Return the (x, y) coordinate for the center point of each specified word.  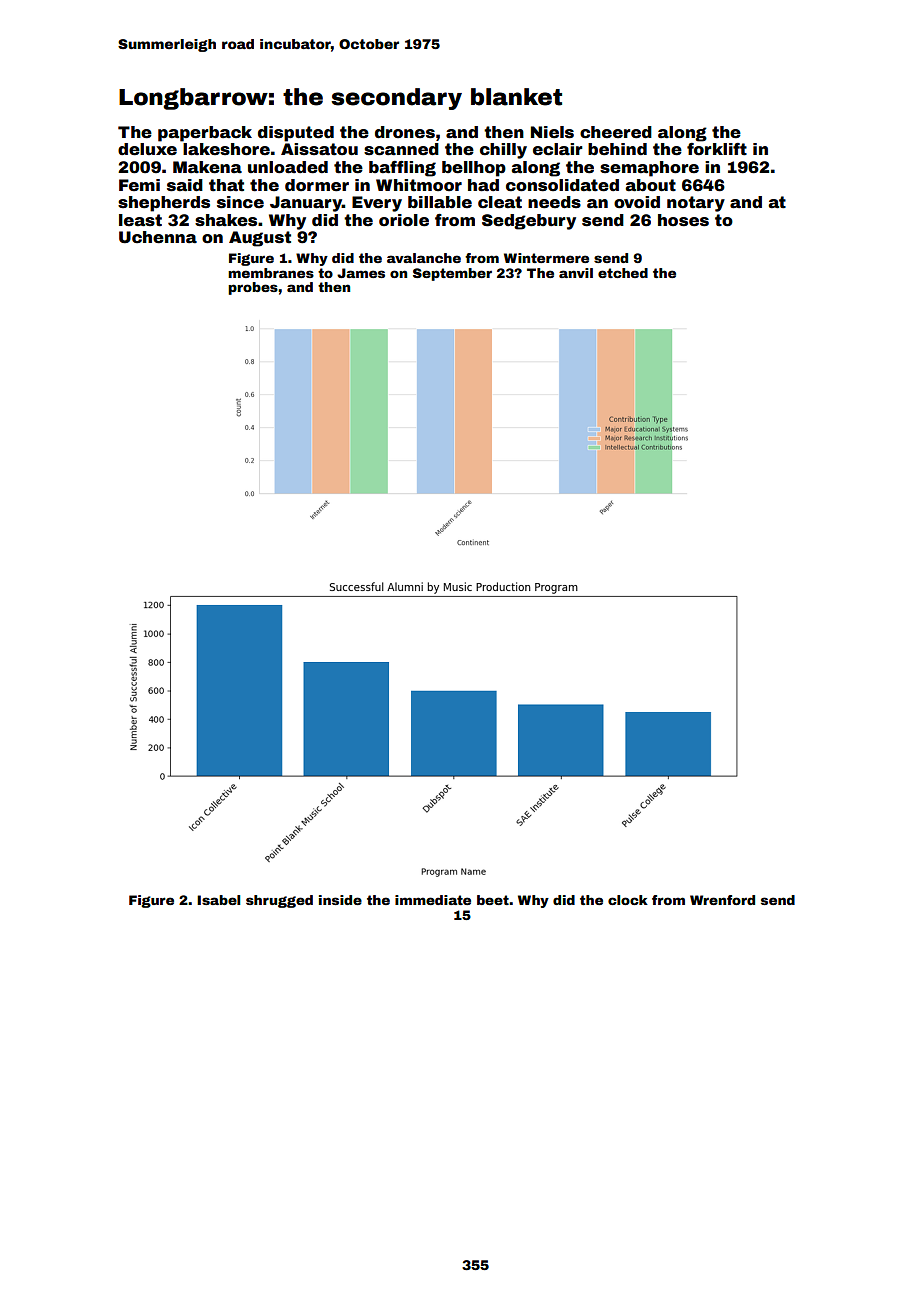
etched (623, 273)
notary (696, 204)
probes (253, 288)
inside (340, 900)
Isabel (218, 900)
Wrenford (722, 900)
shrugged (279, 901)
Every (377, 204)
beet (493, 900)
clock (628, 900)
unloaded (288, 167)
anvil (576, 273)
